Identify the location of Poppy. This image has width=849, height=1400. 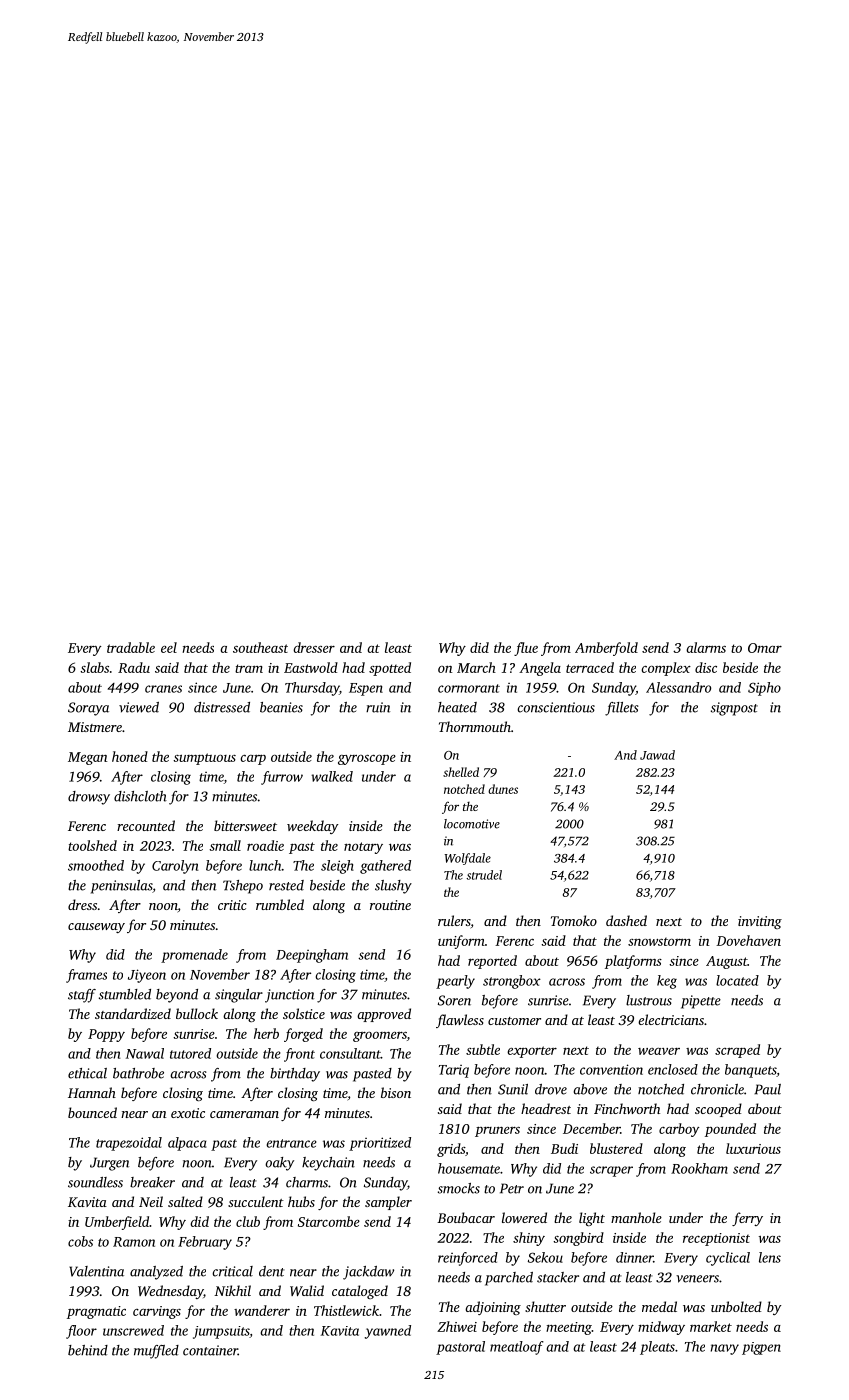
(106, 1035).
